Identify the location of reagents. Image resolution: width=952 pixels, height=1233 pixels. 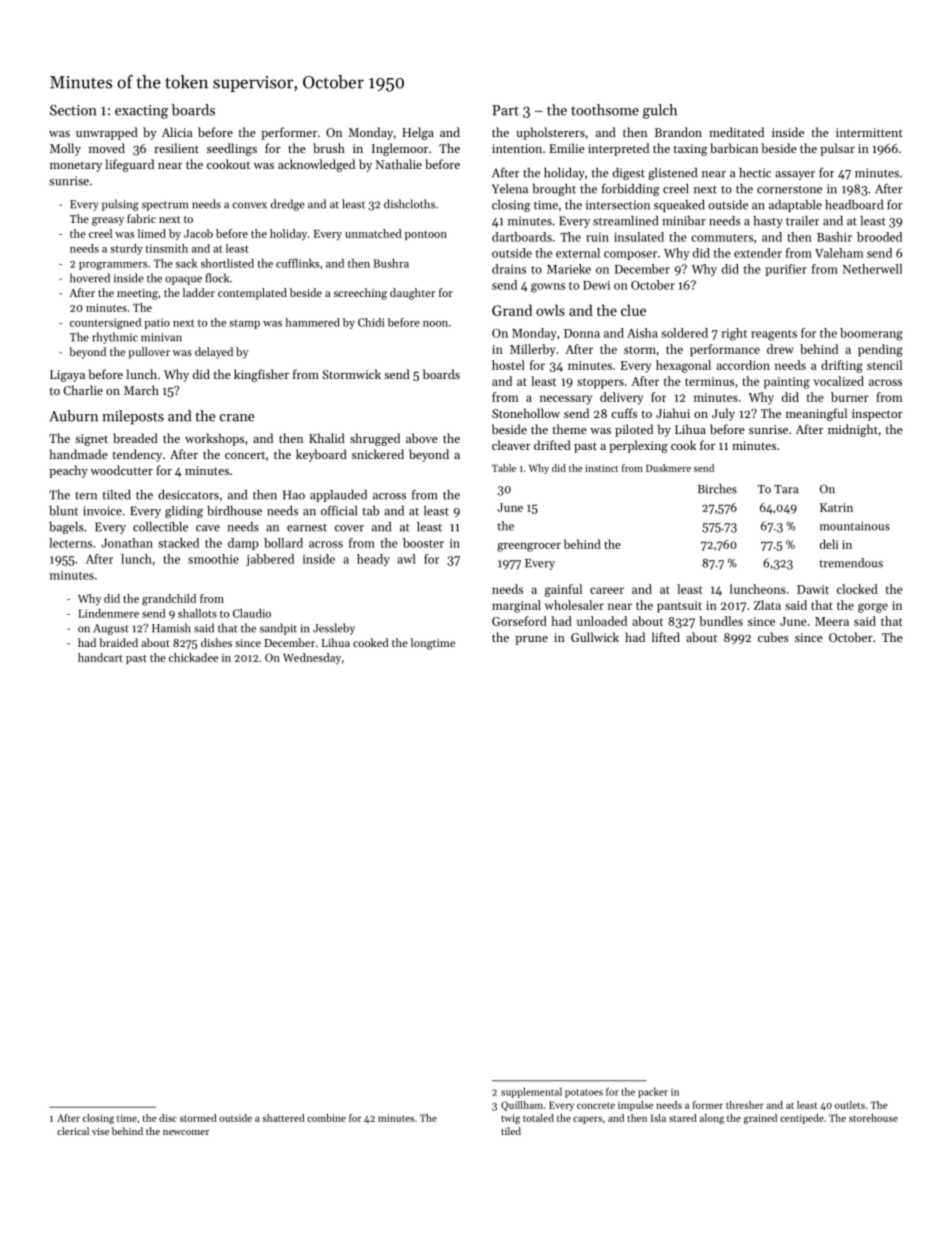
(774, 335).
